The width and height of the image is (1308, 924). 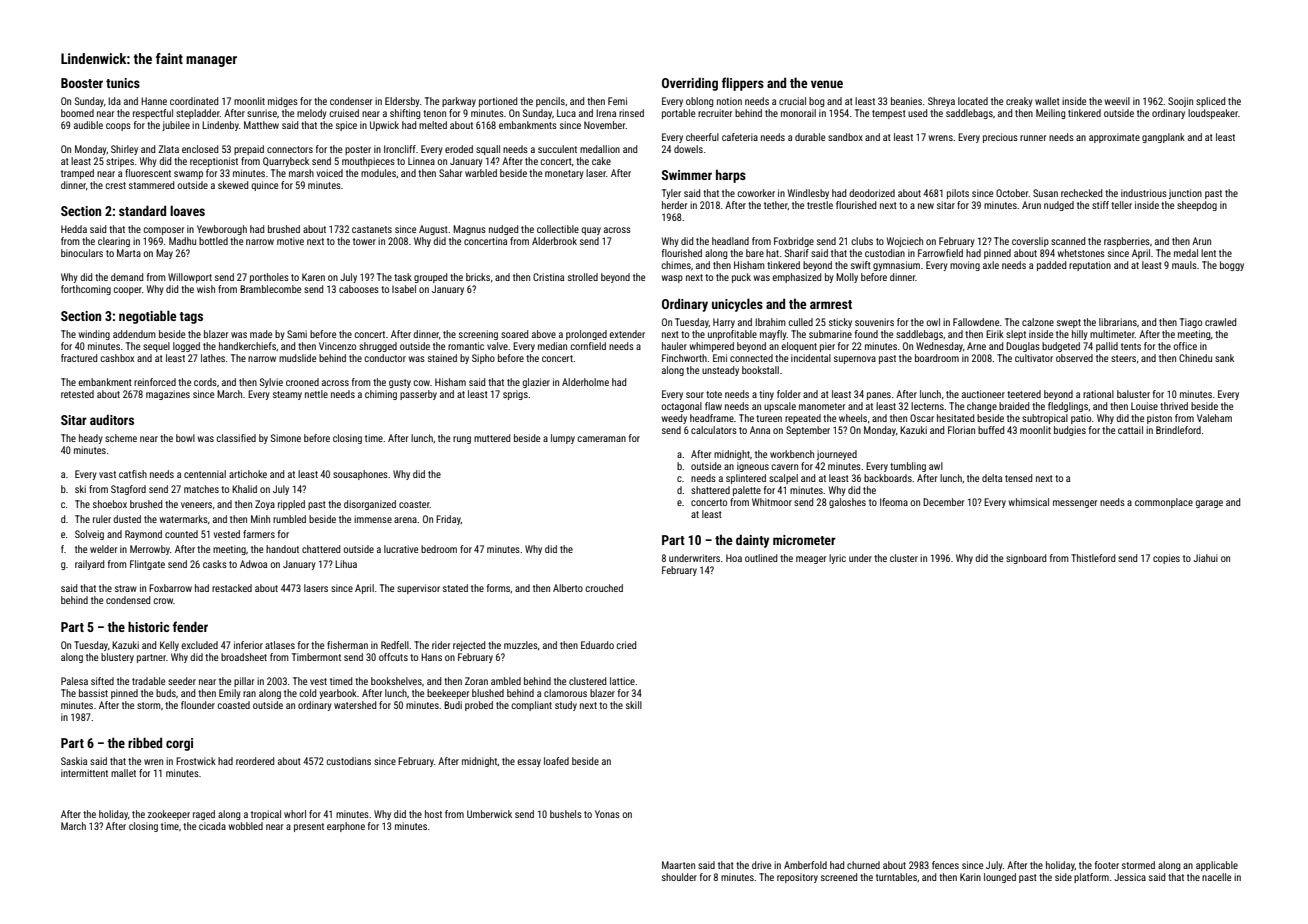 What do you see at coordinates (1205, 558) in the image?
I see `Jiahui` at bounding box center [1205, 558].
